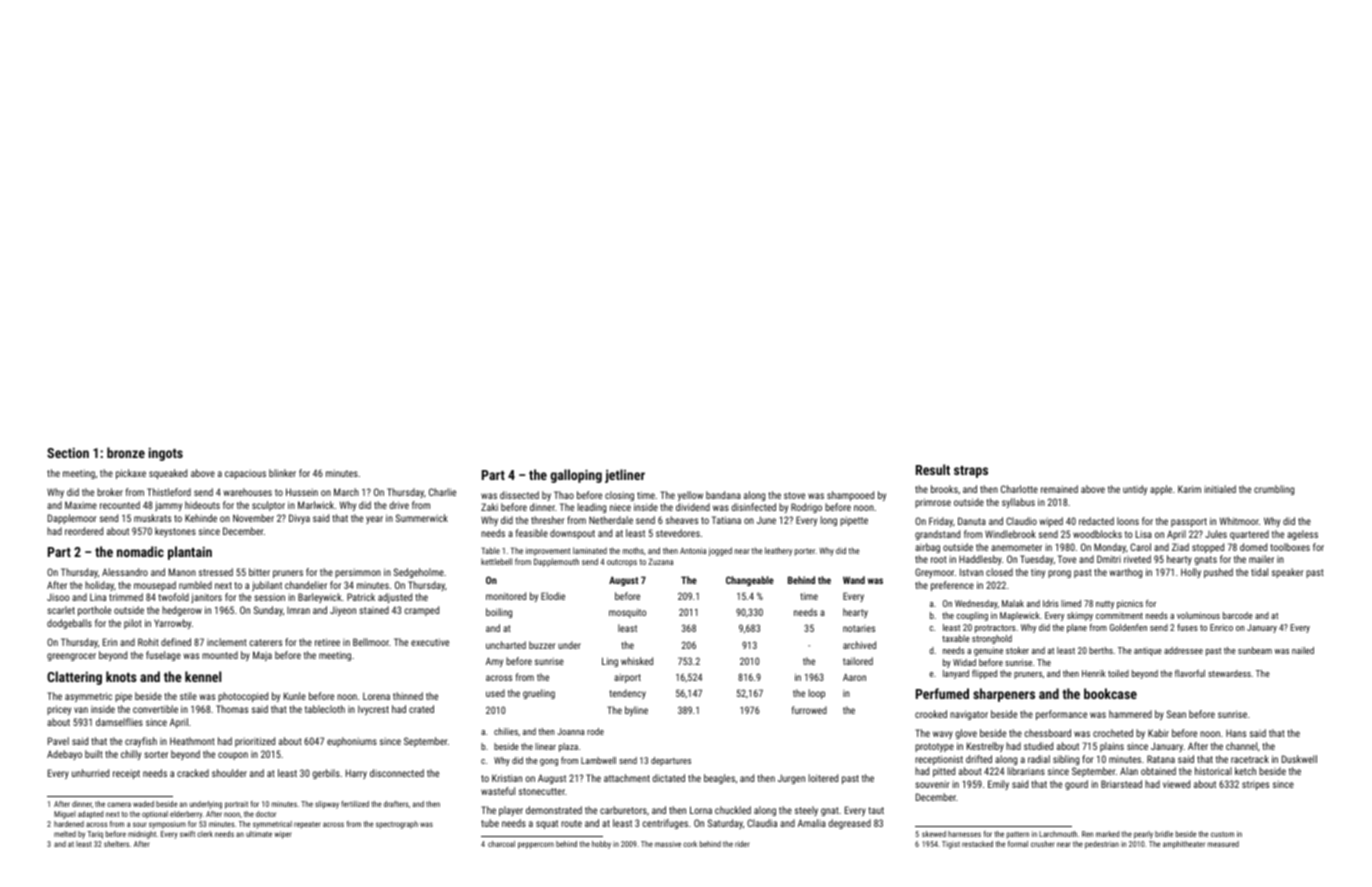 This screenshot has width=1372, height=887. Describe the element at coordinates (326, 774) in the screenshot. I see `gerbils` at that location.
